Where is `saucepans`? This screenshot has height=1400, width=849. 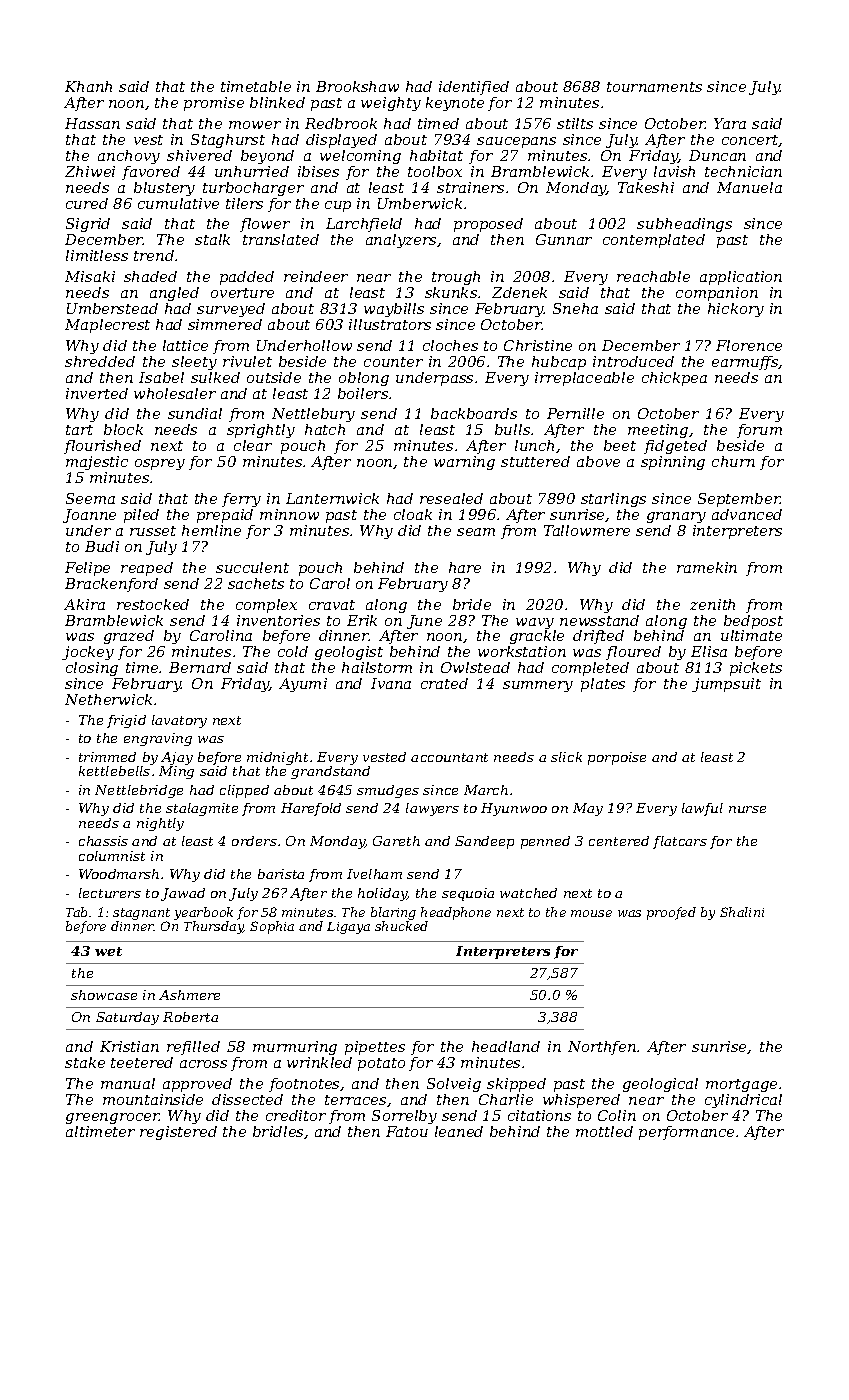 saucepans is located at coordinates (516, 142).
